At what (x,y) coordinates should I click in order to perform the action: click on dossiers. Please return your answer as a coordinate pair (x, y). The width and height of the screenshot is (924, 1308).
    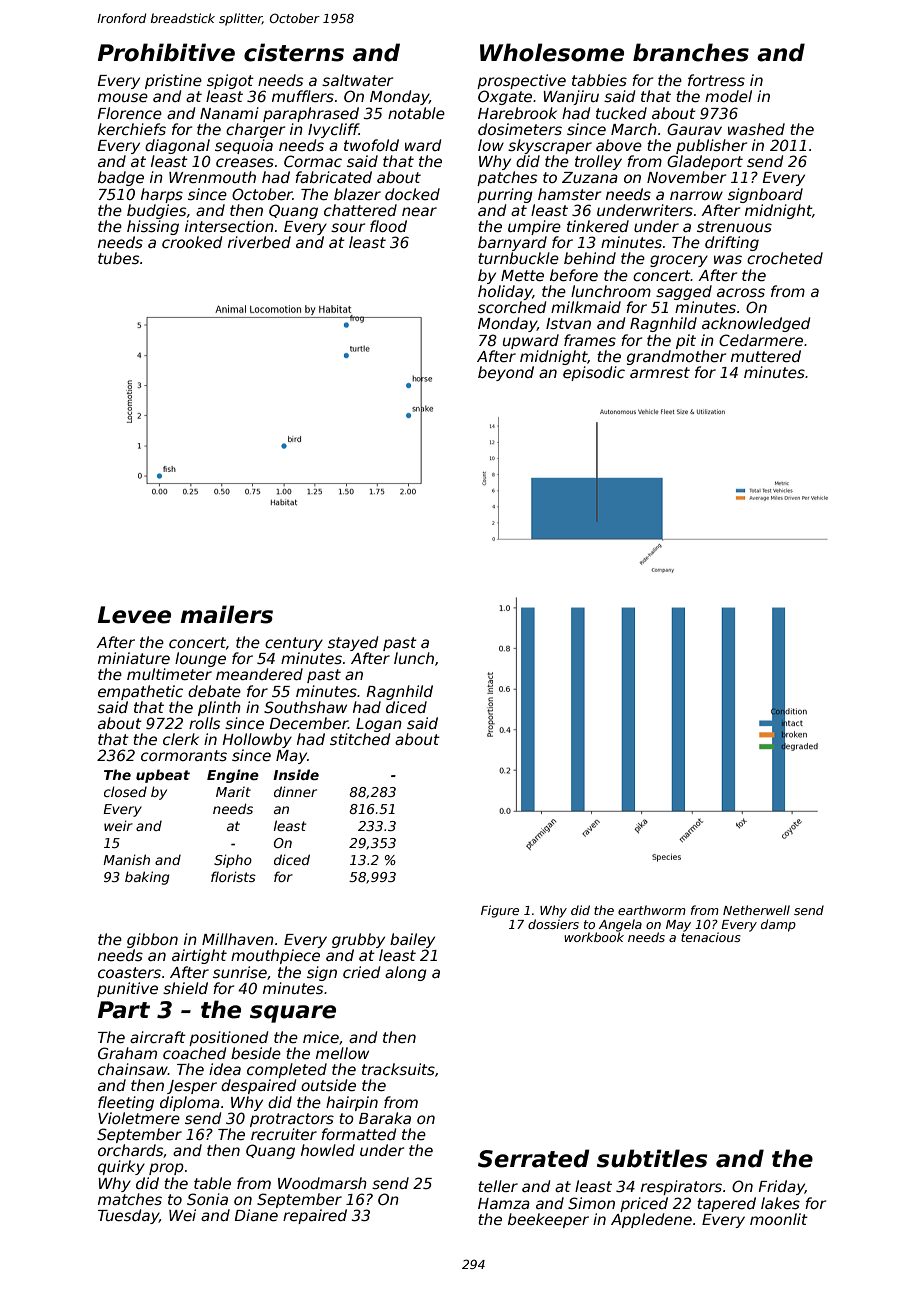
    Looking at the image, I should click on (553, 924).
